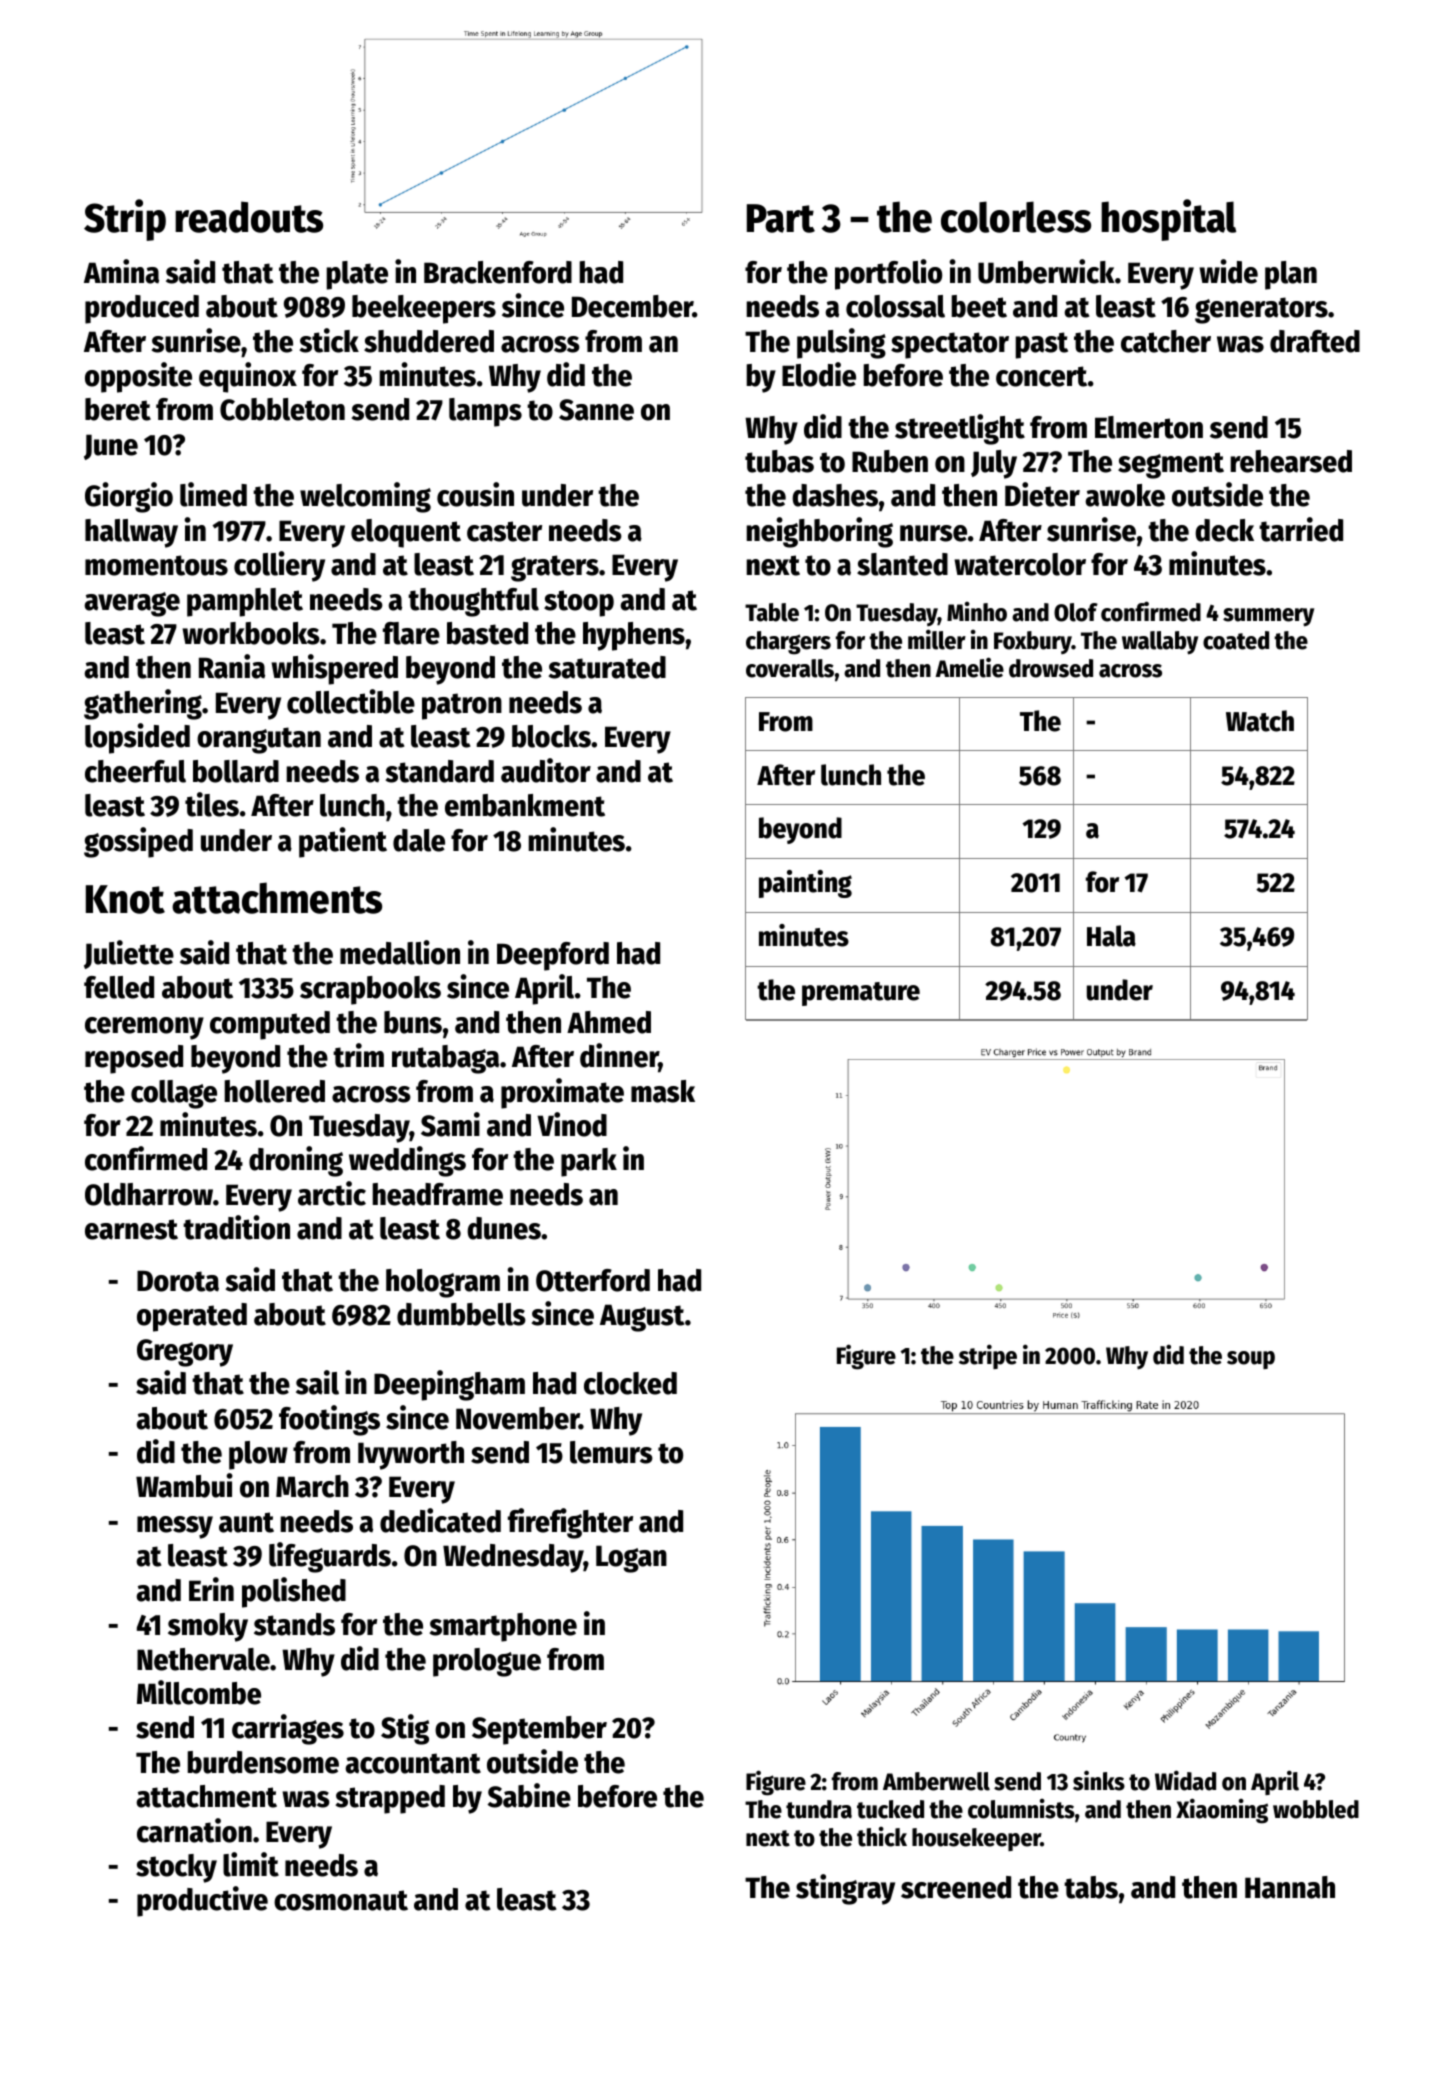 The width and height of the document is (1450, 2100). Describe the element at coordinates (1251, 1360) in the document. I see `soup` at that location.
